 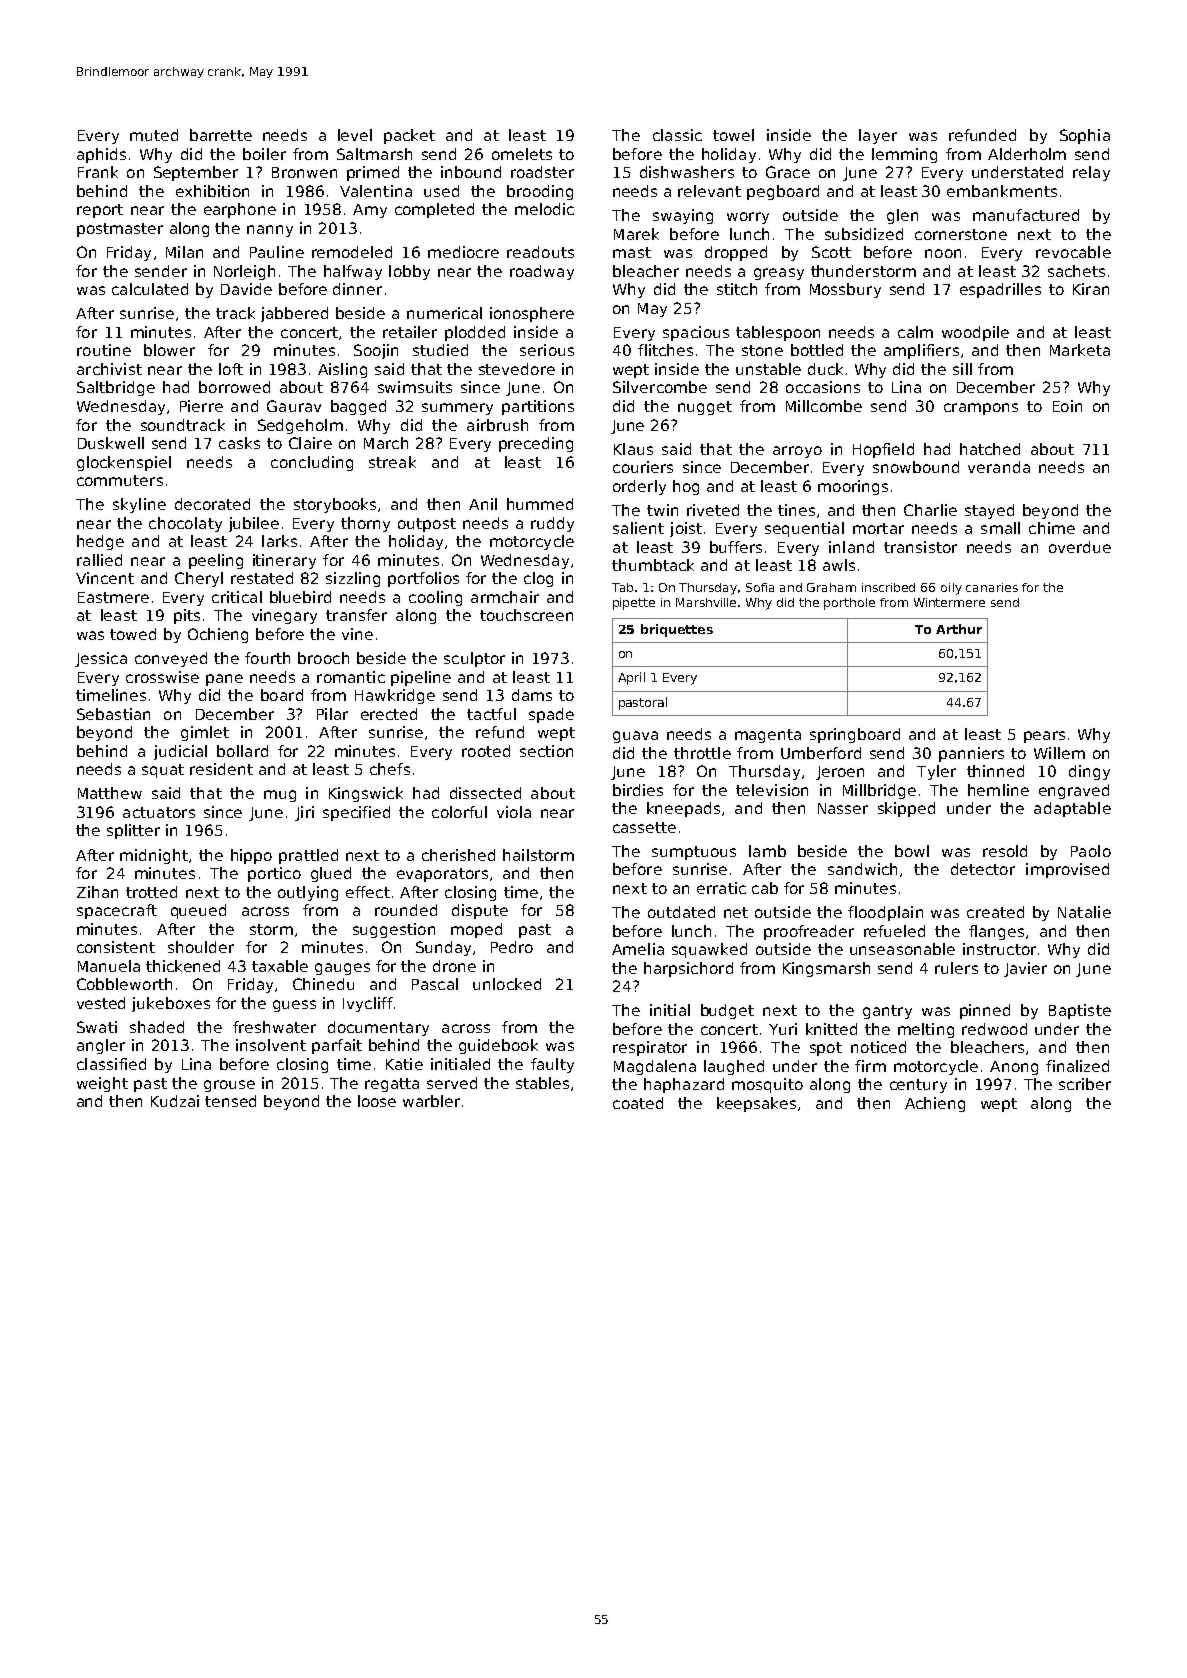 I want to click on bollard, so click(x=242, y=751).
